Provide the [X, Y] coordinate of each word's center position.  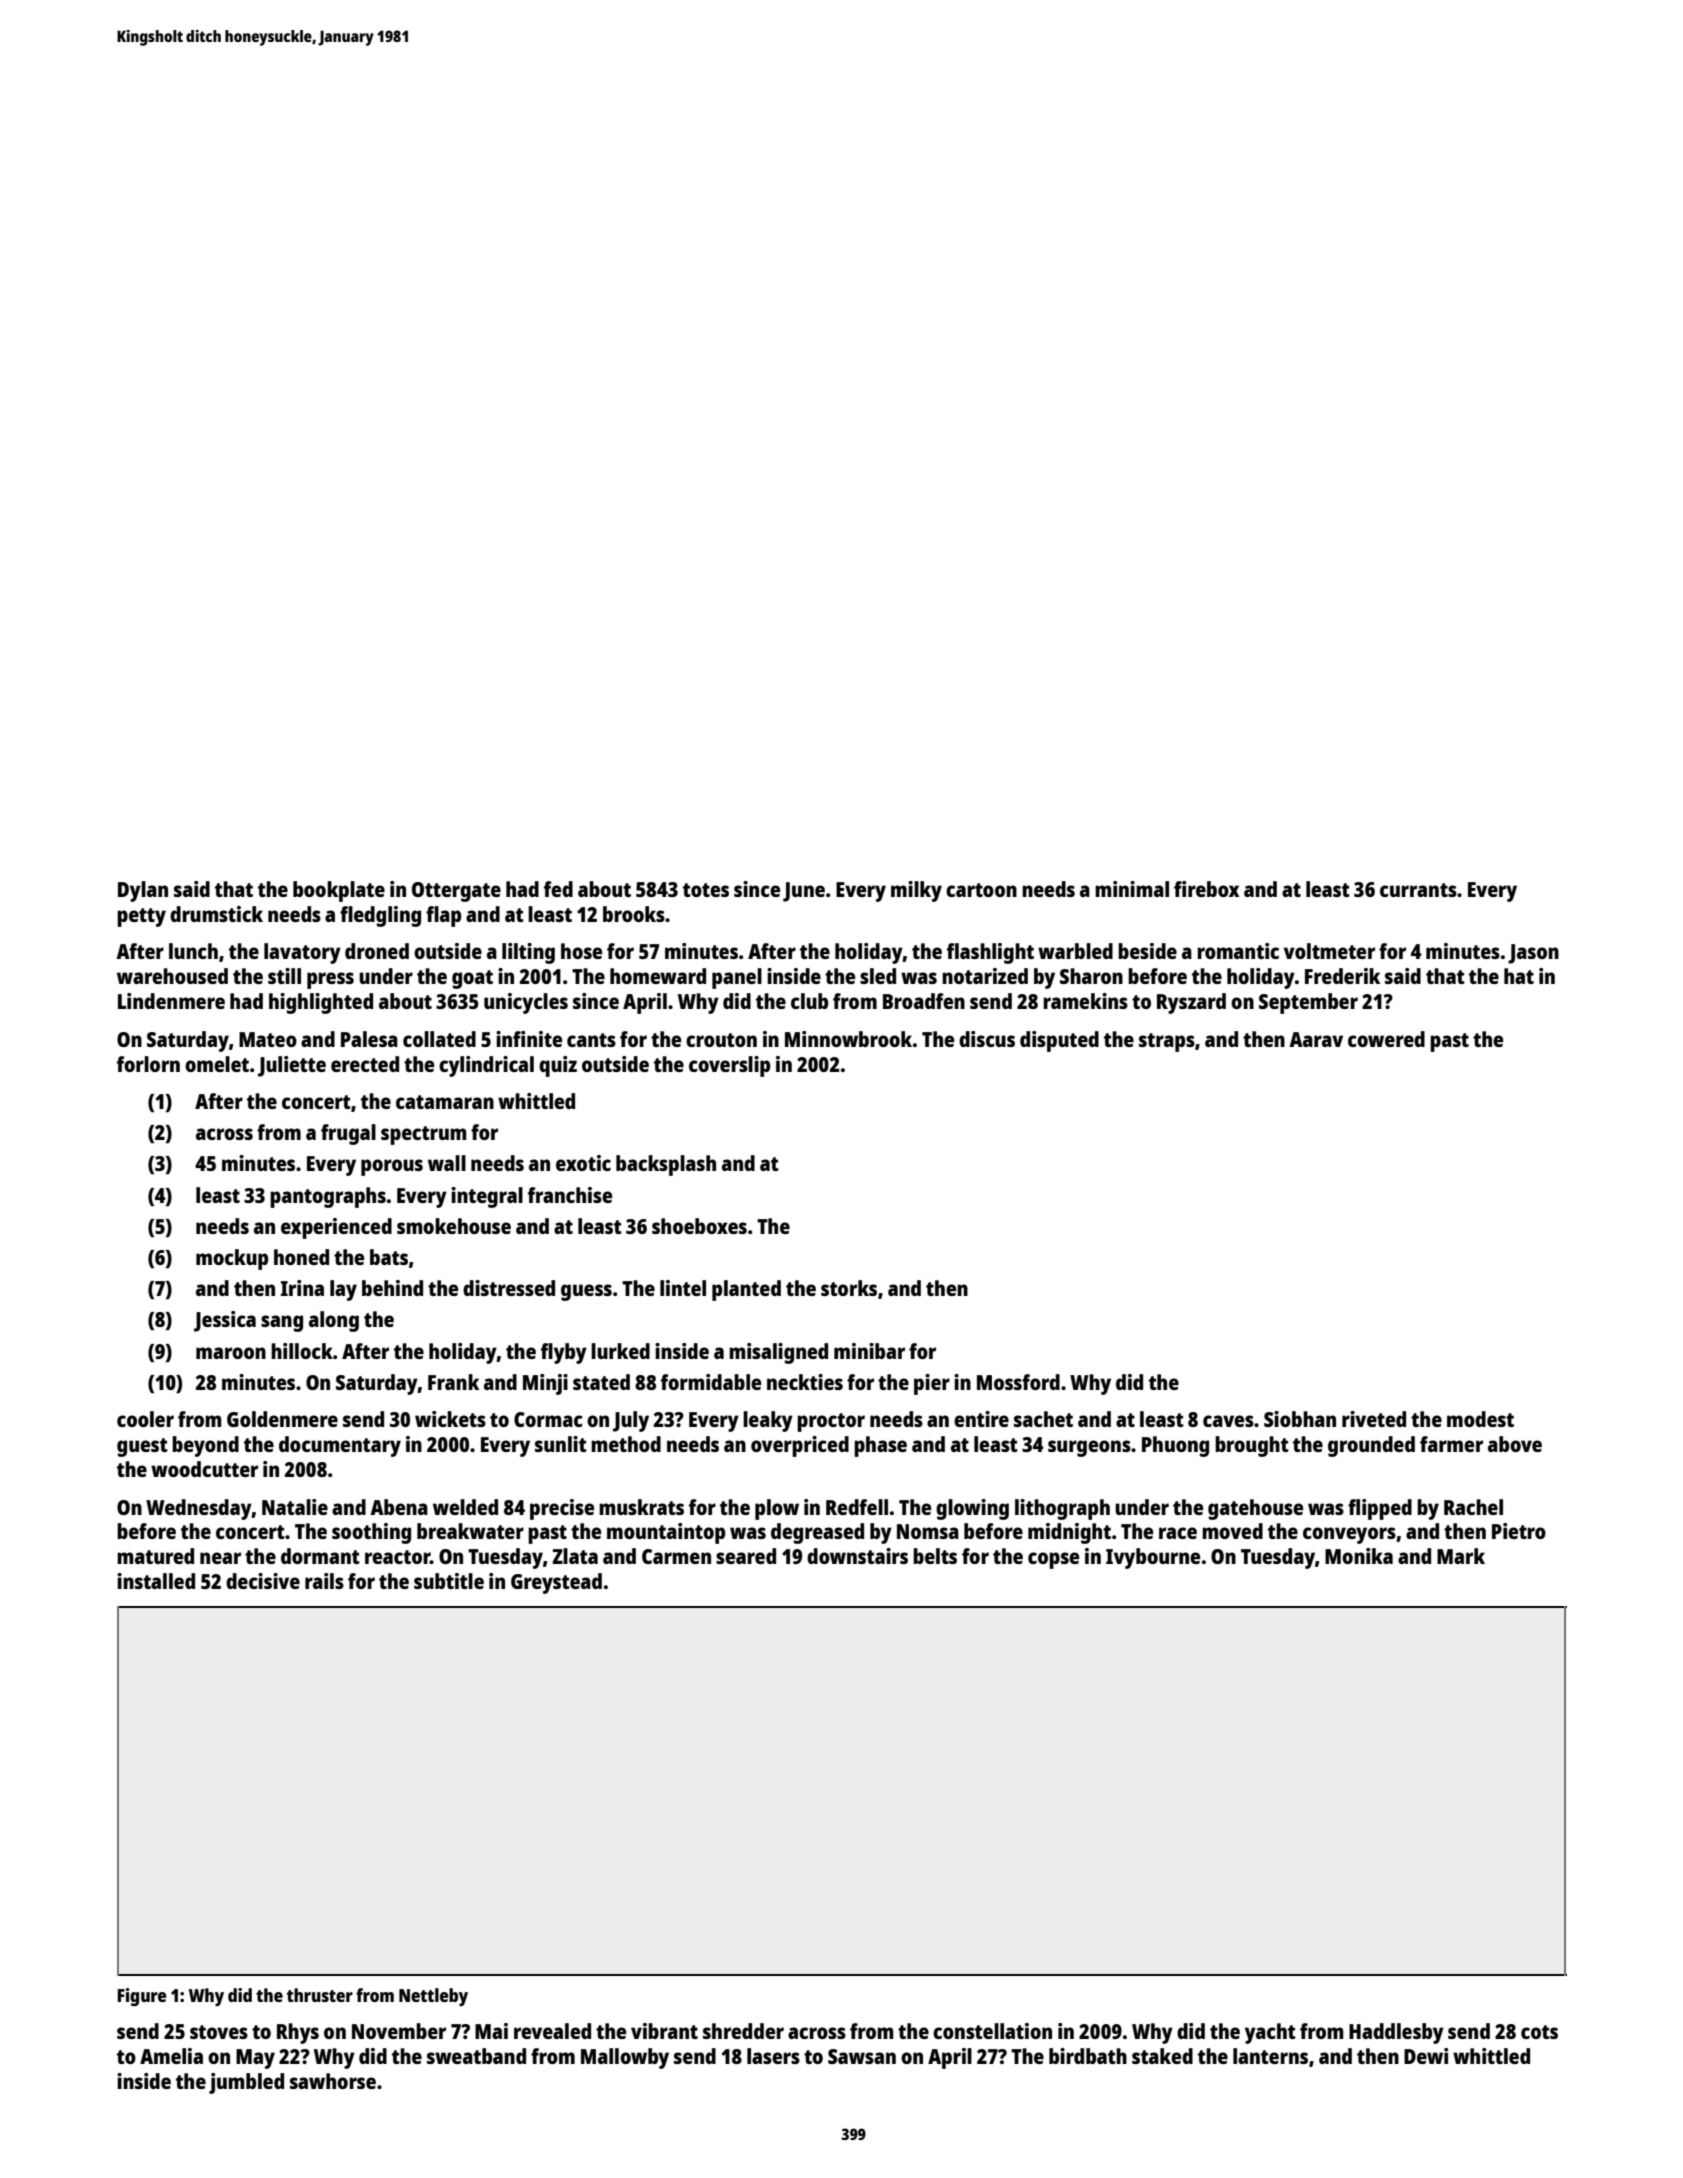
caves [1228, 1421]
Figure [141, 1997]
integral [487, 1197]
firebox [1206, 889]
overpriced [800, 1446]
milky [916, 891]
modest [1480, 1419]
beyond [205, 1446]
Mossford [1018, 1382]
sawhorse [333, 2081]
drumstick [216, 914]
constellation [992, 2031]
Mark [1461, 1556]
